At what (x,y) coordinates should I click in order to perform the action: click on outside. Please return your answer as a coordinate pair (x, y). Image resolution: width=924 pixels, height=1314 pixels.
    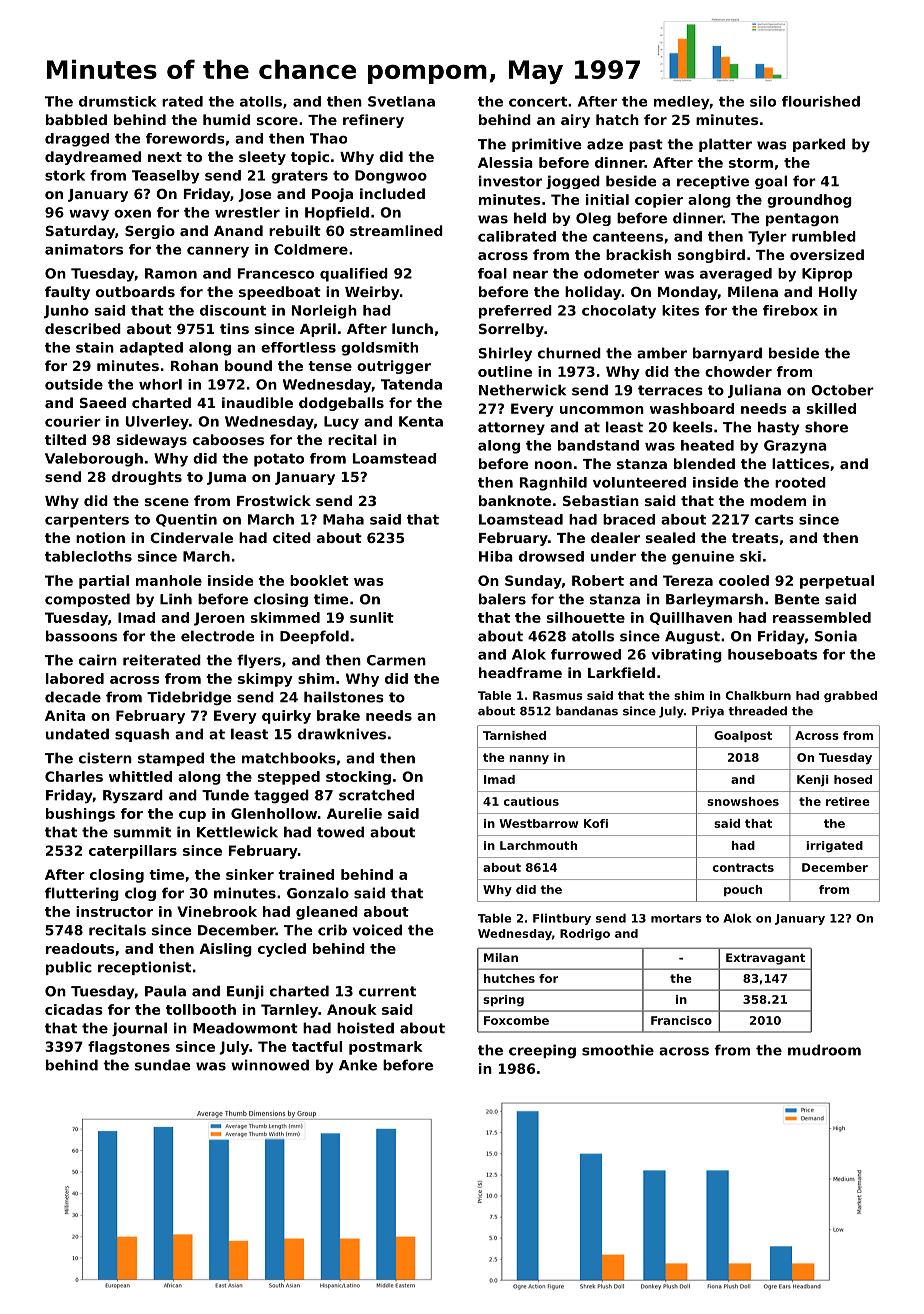
    Looking at the image, I should click on (74, 384).
